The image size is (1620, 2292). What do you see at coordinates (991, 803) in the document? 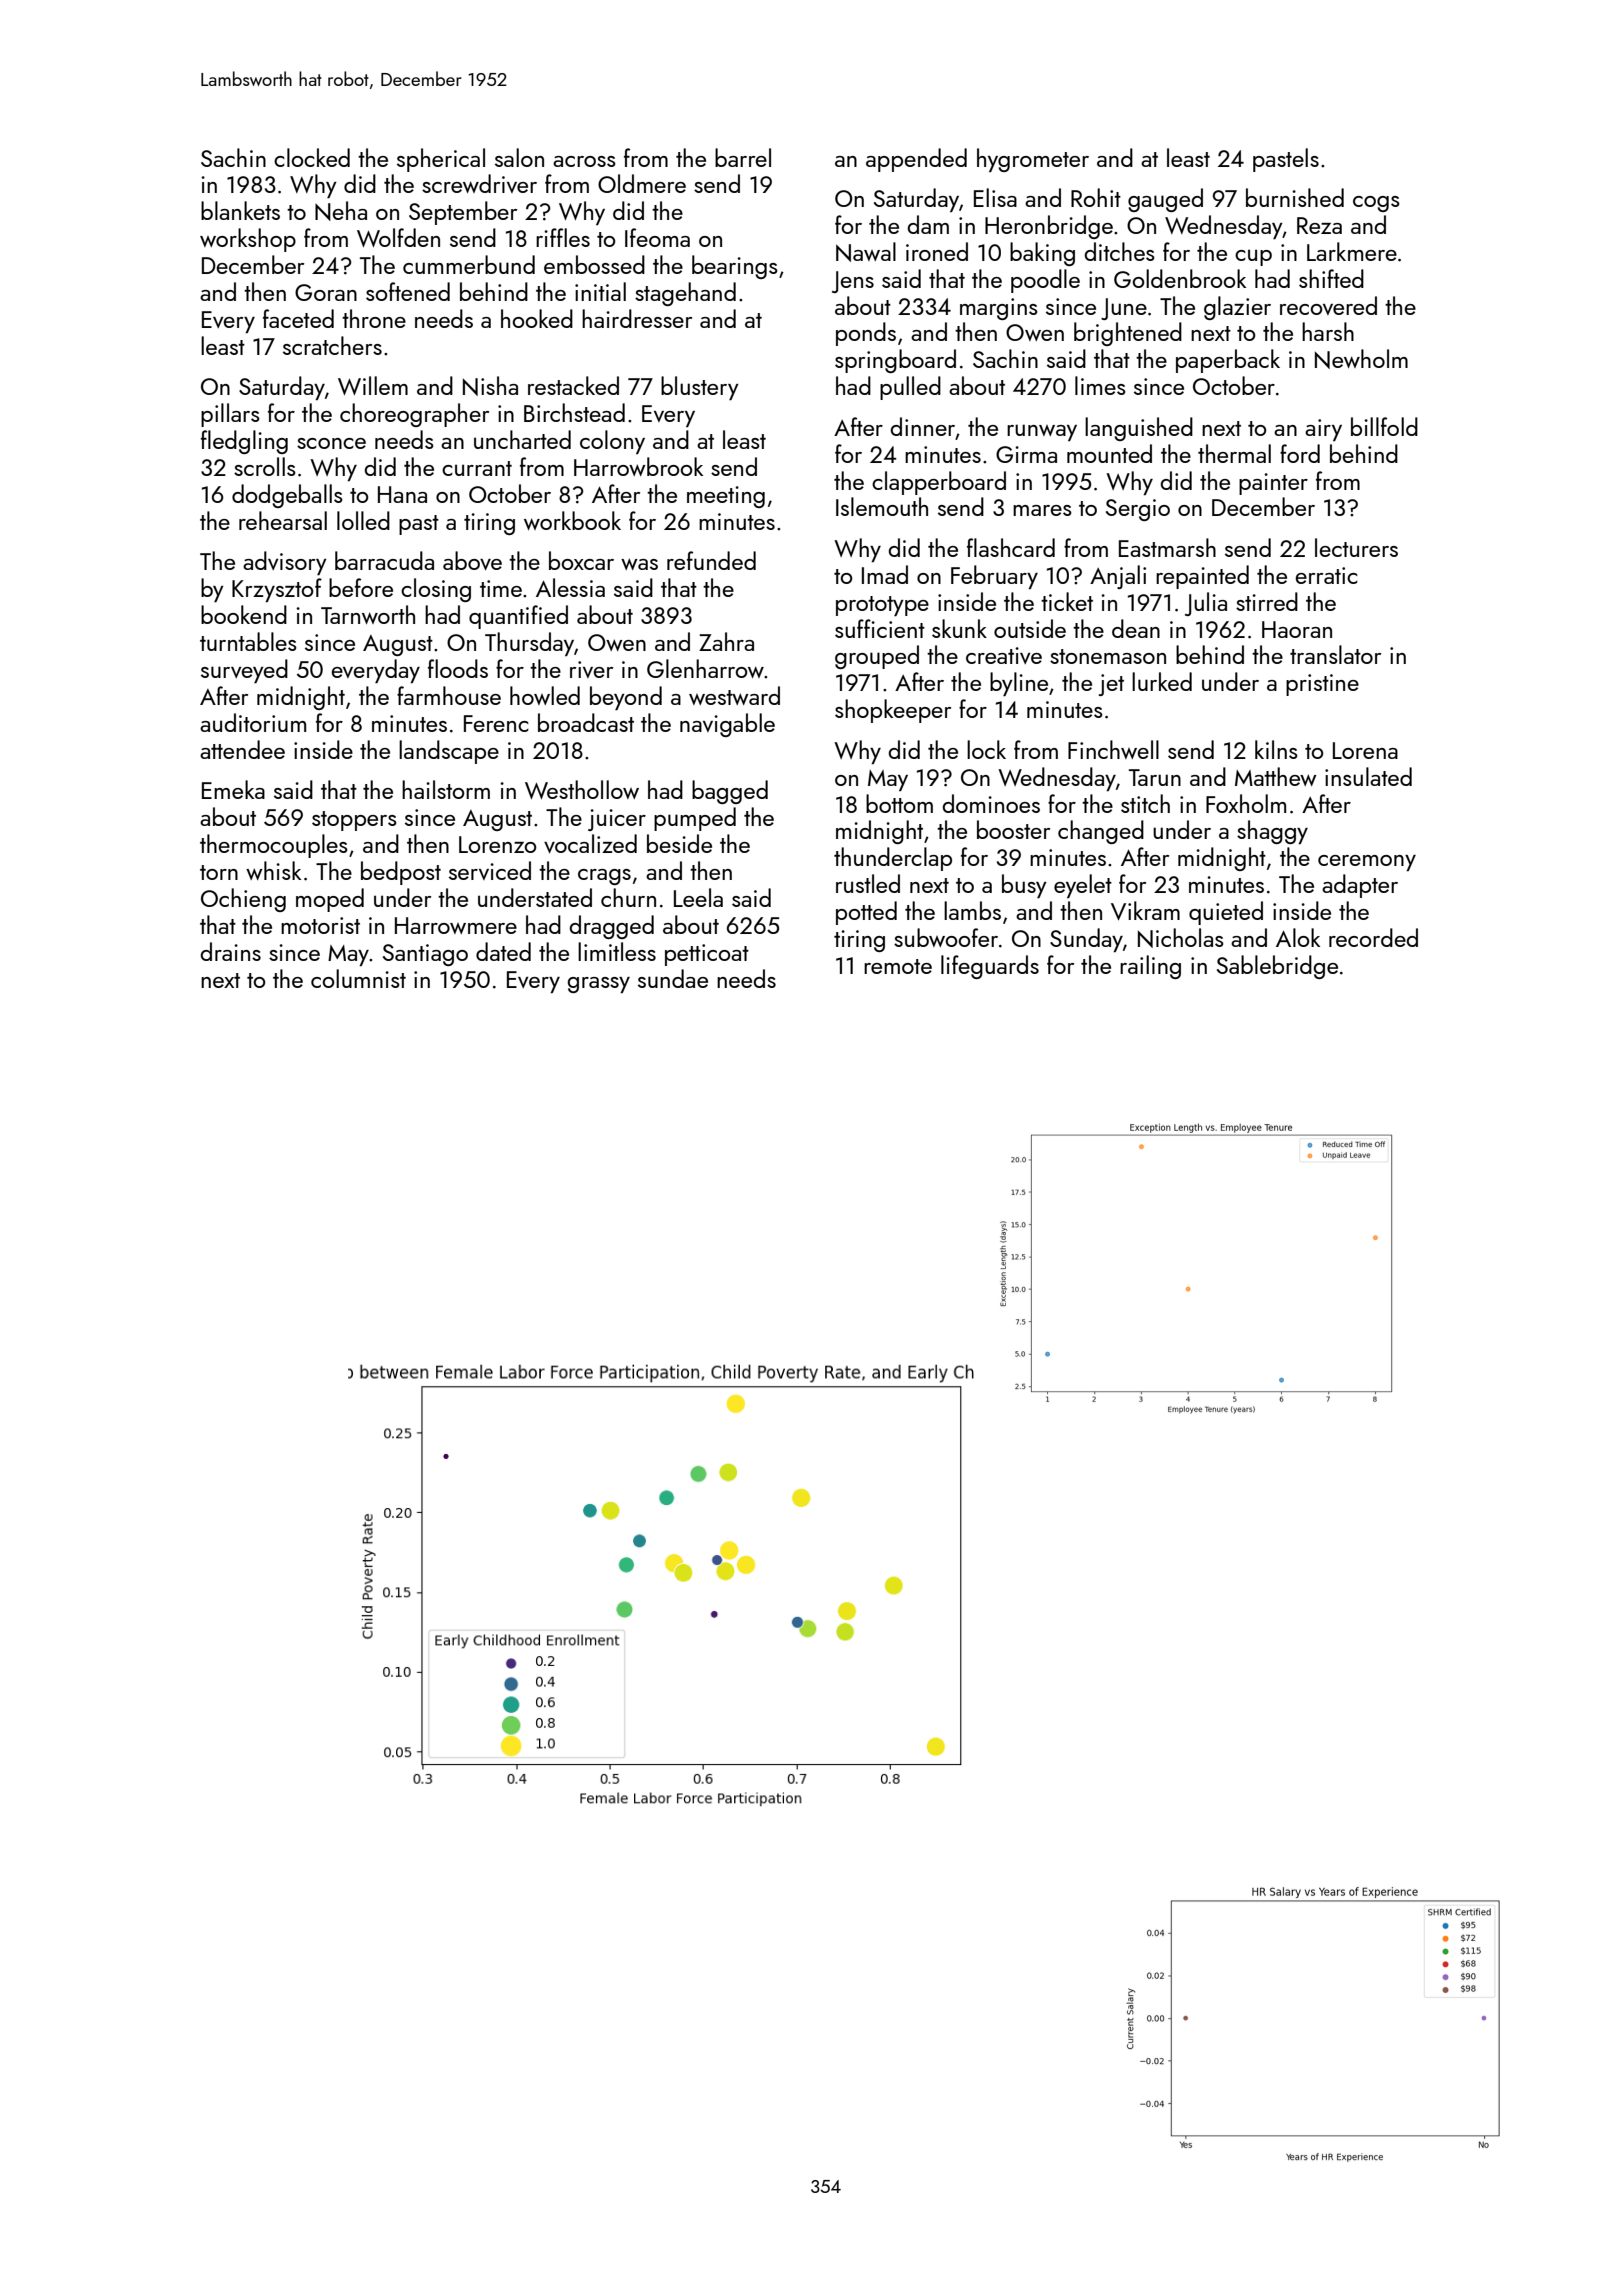
I see `dominoes` at bounding box center [991, 803].
